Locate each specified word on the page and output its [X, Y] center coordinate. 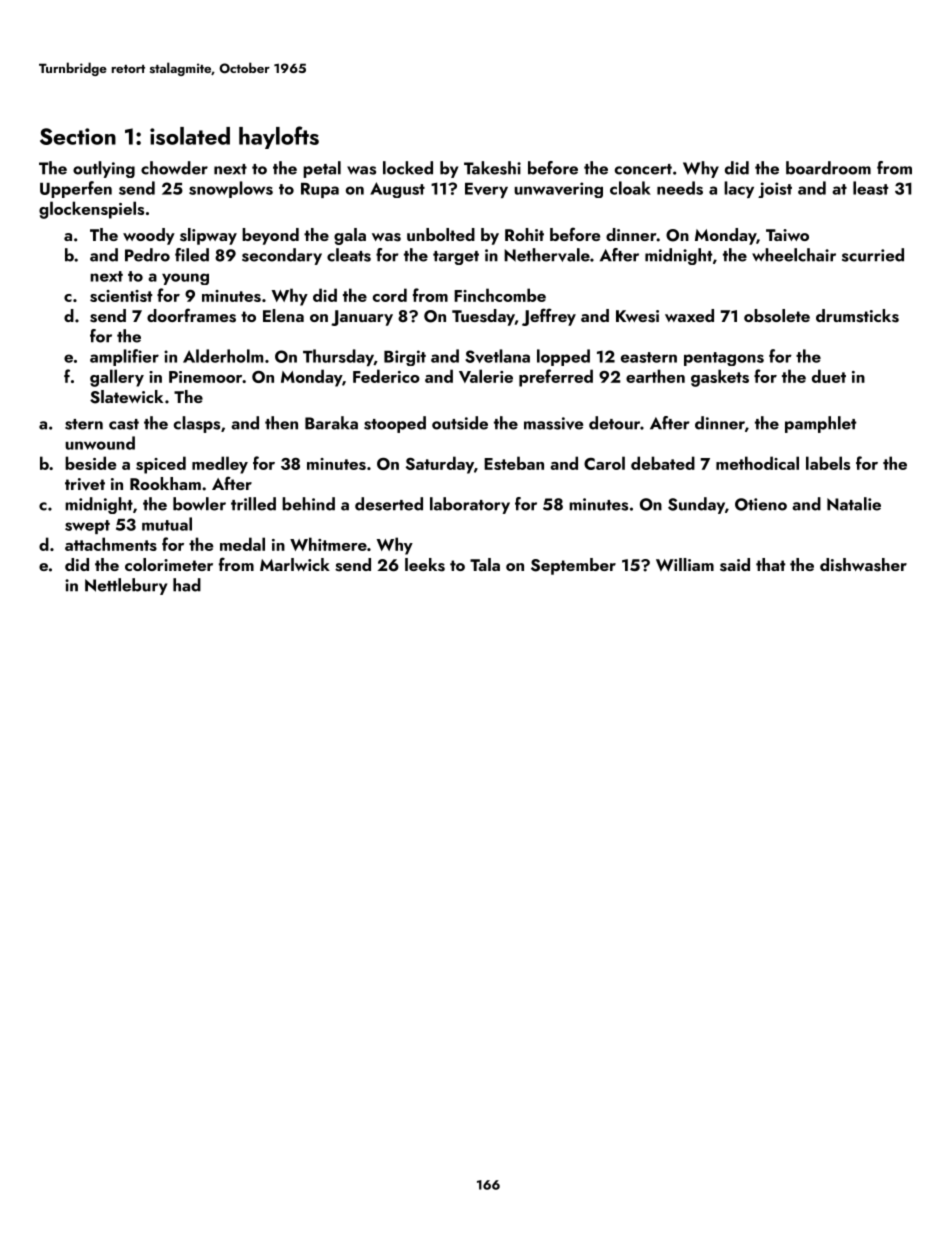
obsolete [777, 316]
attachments [111, 544]
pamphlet [820, 424]
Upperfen [76, 189]
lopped [563, 357]
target [456, 258]
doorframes [191, 315]
